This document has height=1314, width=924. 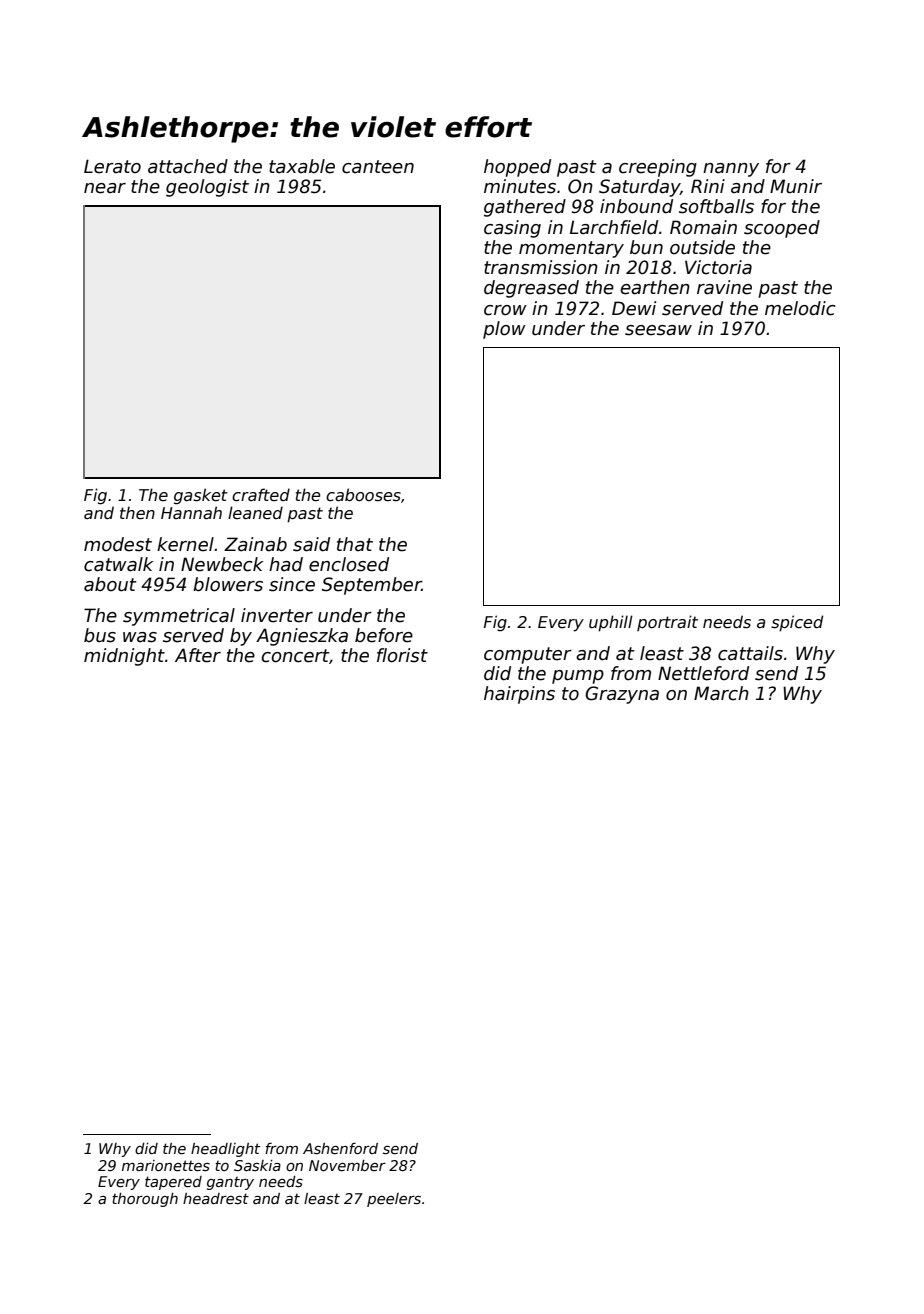 What do you see at coordinates (658, 168) in the document?
I see `creeping` at bounding box center [658, 168].
